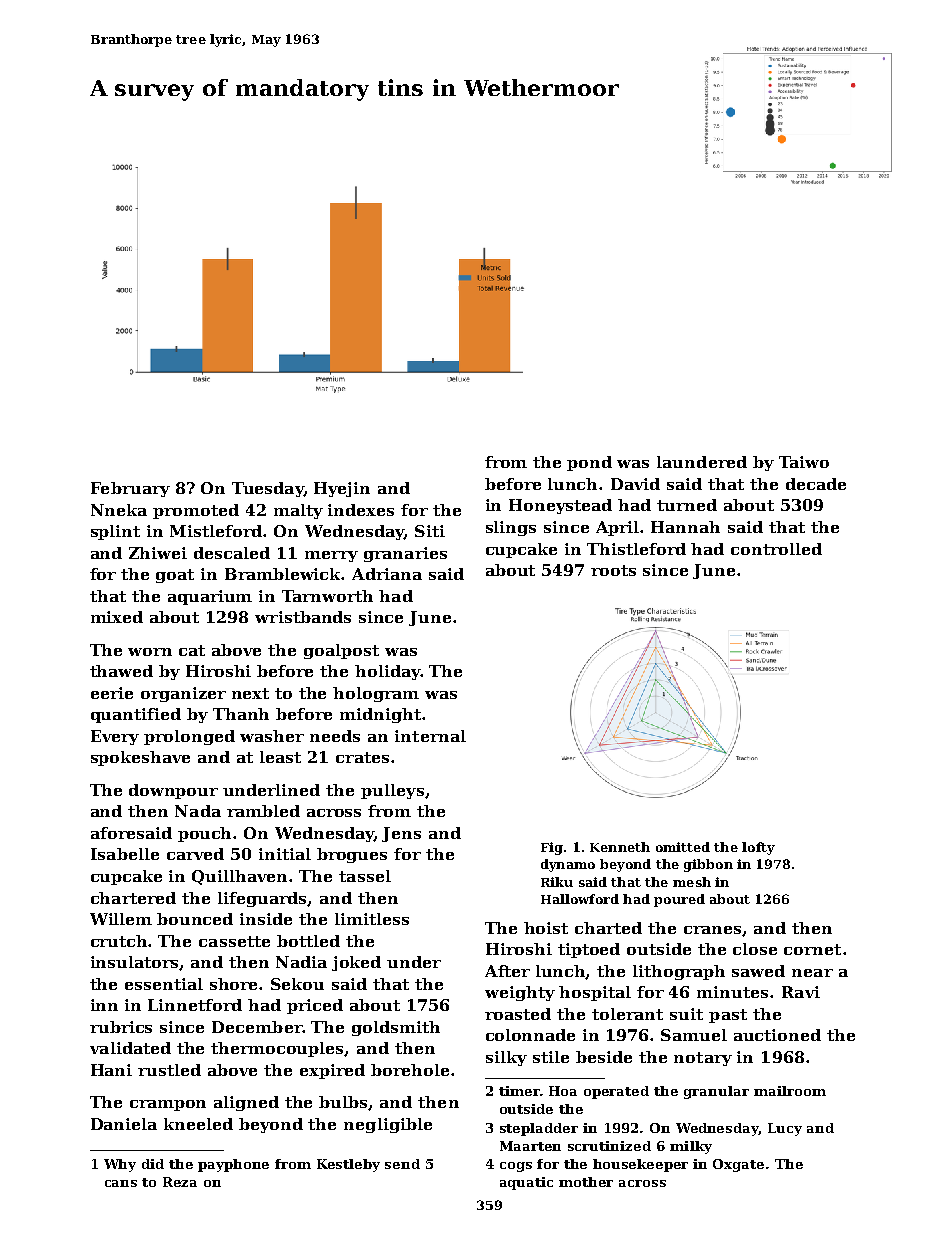 The height and width of the screenshot is (1233, 952). I want to click on Isabelle, so click(125, 854).
